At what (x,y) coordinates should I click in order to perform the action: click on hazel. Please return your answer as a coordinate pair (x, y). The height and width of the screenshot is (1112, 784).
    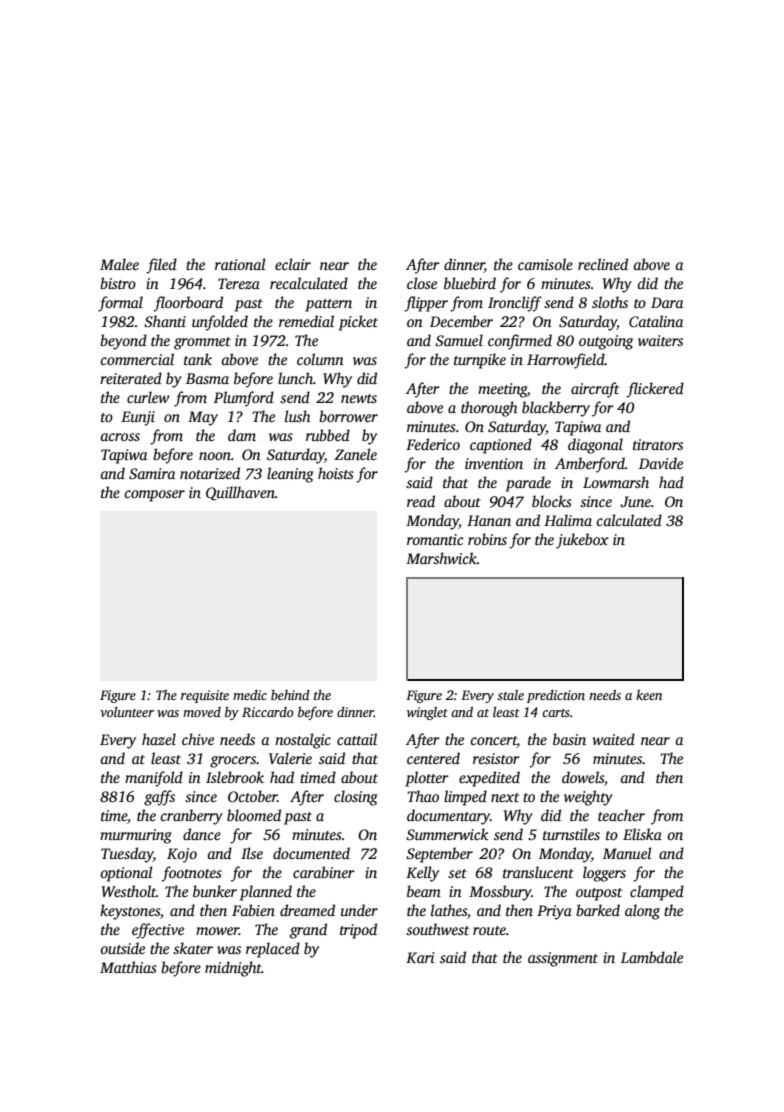
    Looking at the image, I should click on (159, 739).
